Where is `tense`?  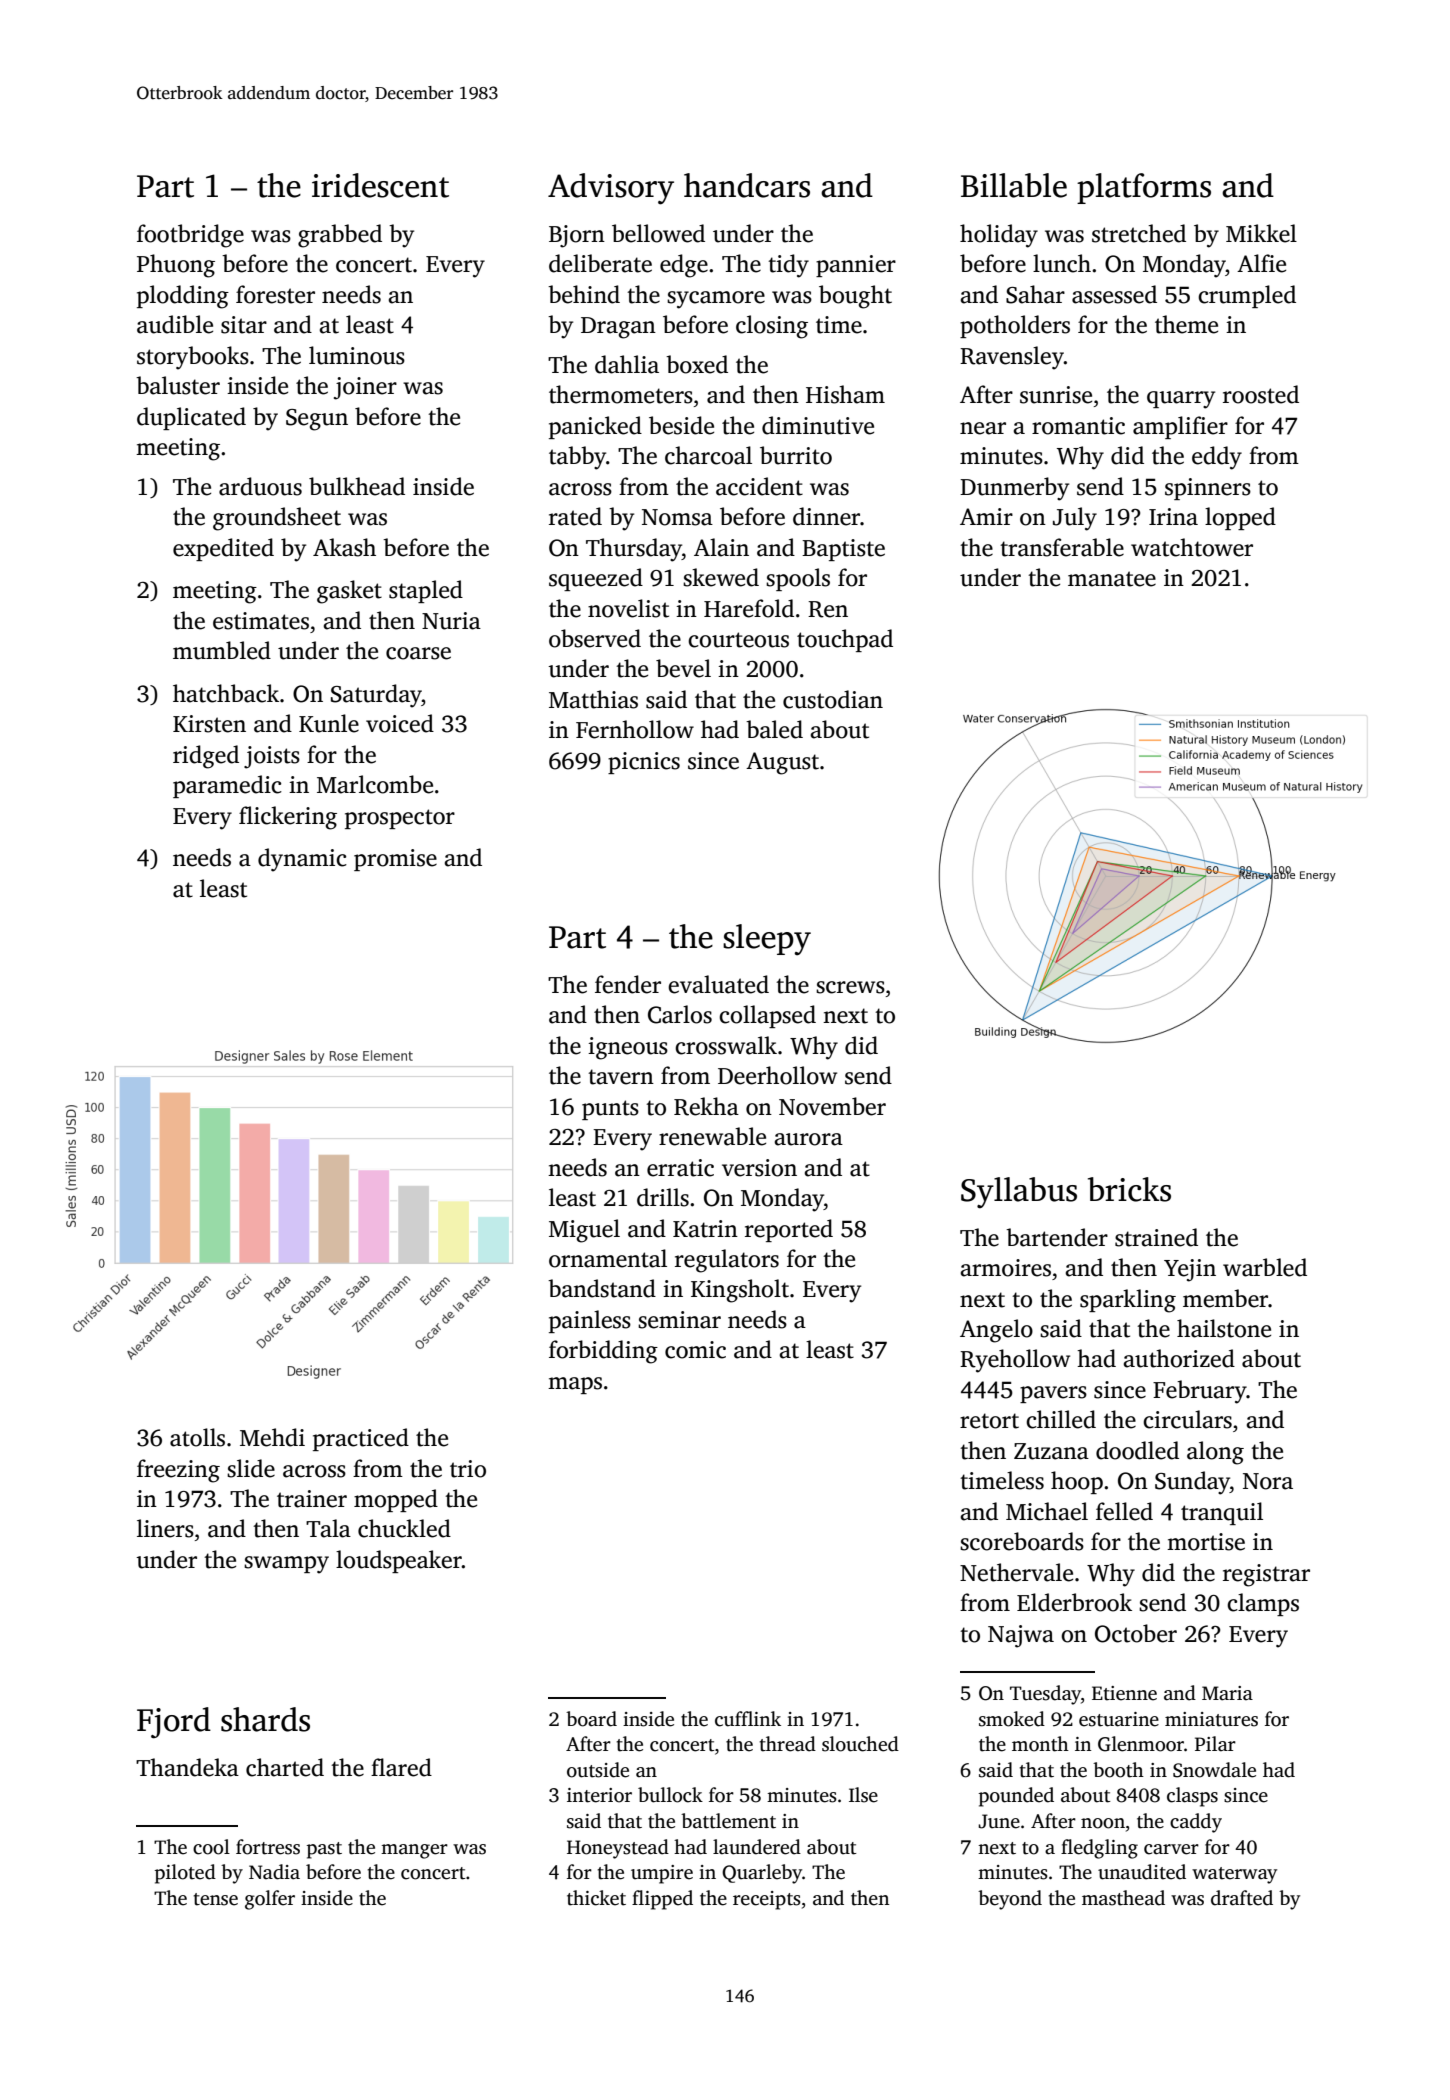 tense is located at coordinates (216, 1899).
